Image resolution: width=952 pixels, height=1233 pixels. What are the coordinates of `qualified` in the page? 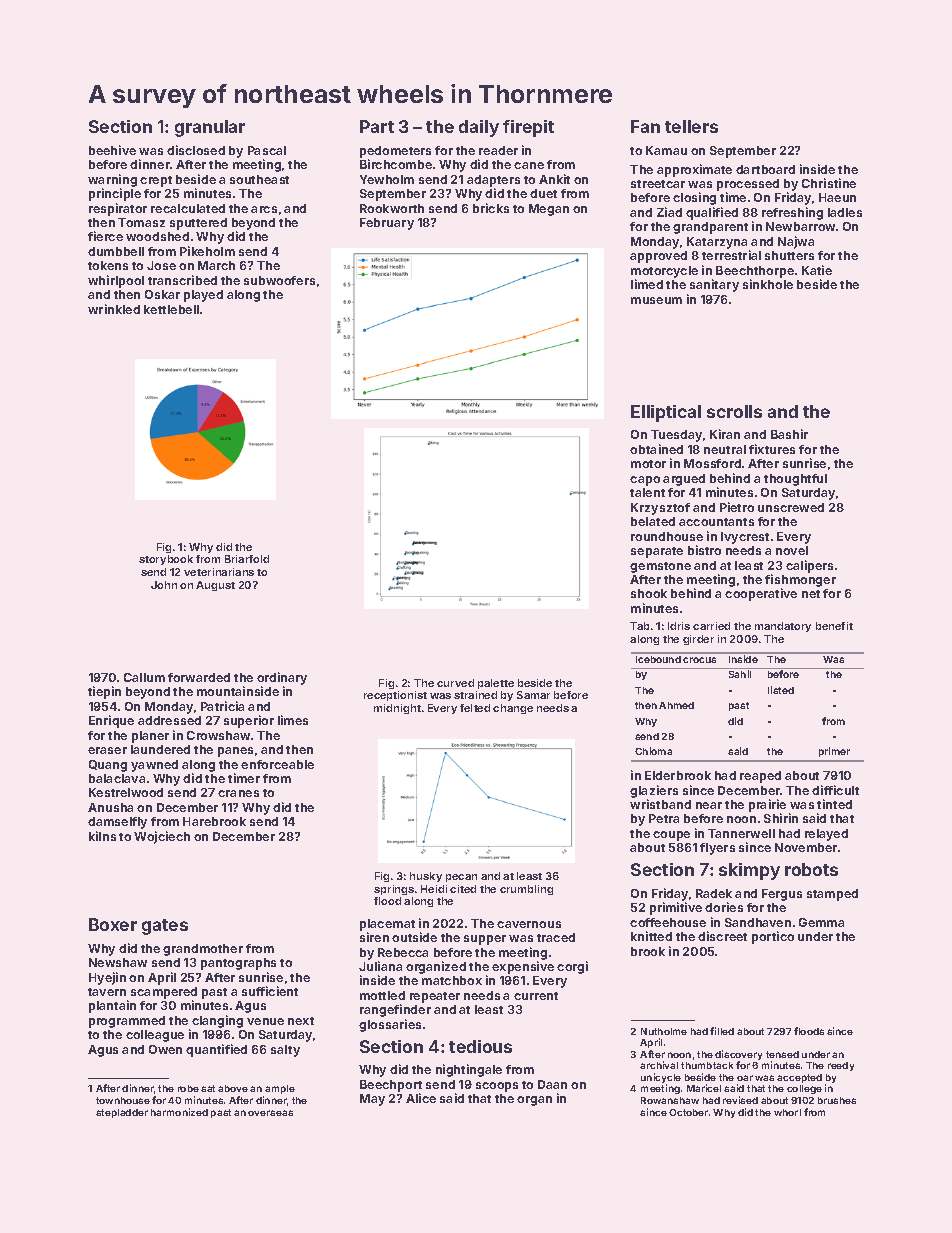 It's located at (712, 213).
